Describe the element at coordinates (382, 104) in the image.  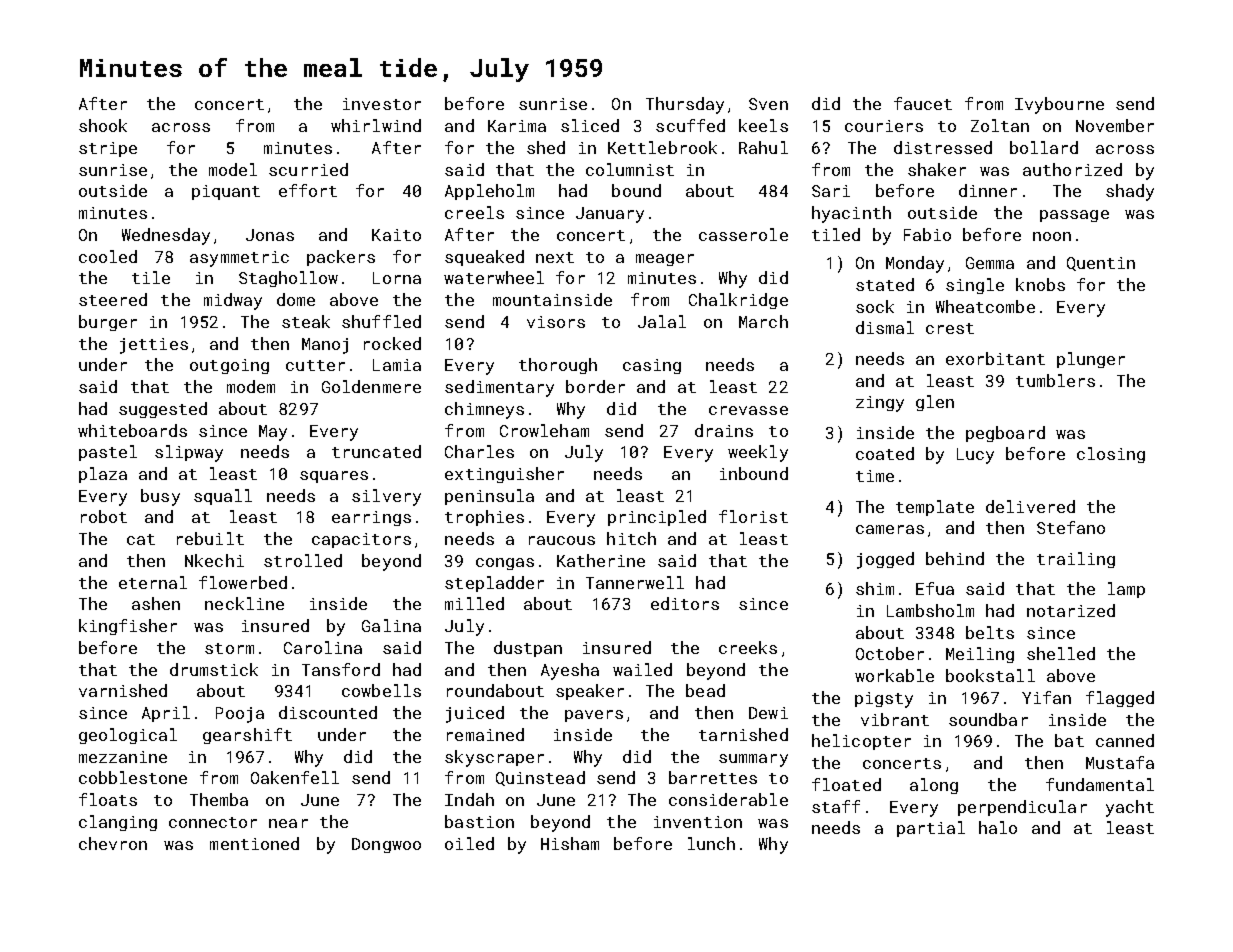
I see `investor` at that location.
